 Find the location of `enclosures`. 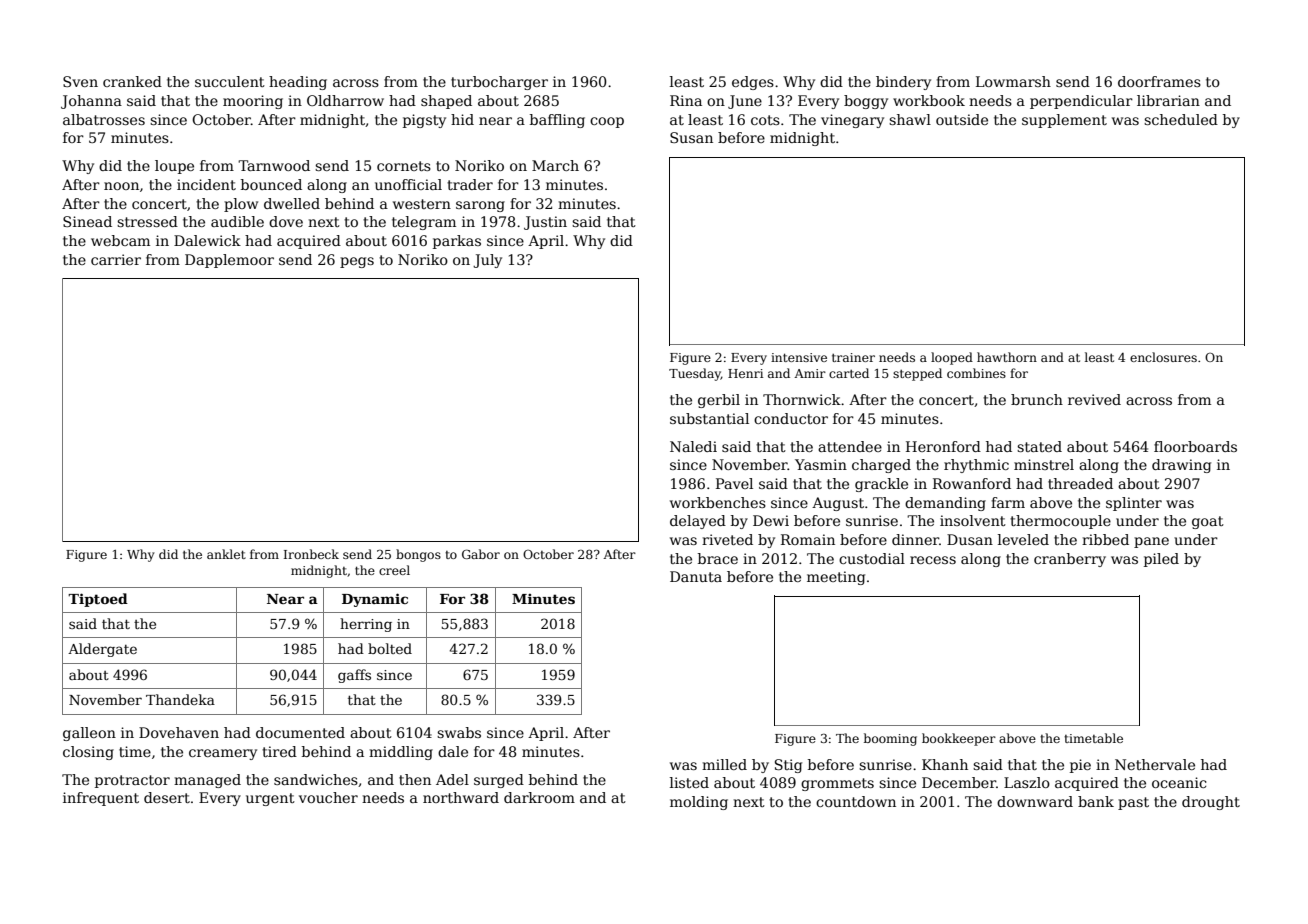

enclosures is located at coordinates (1163, 357).
